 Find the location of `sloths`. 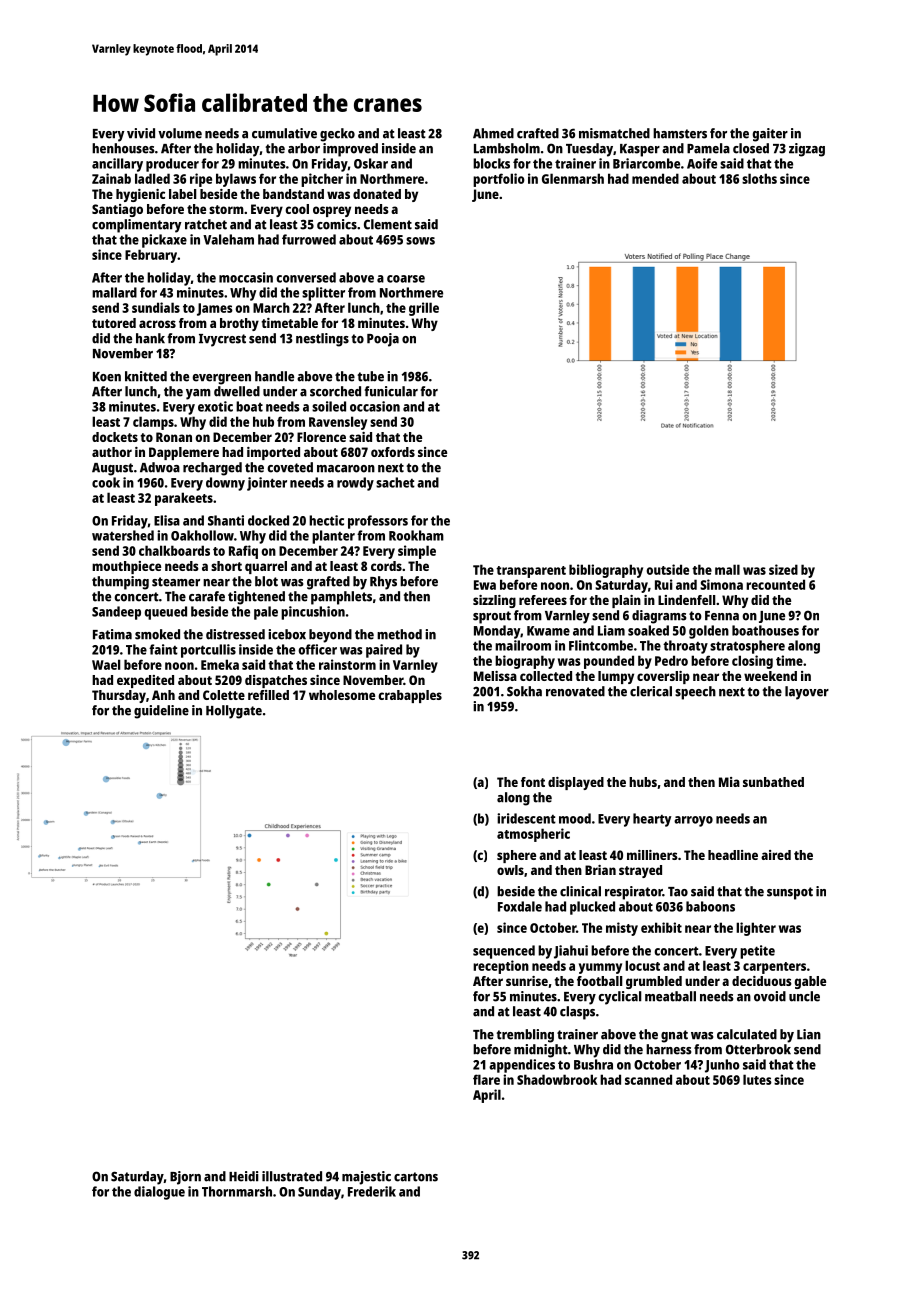

sloths is located at coordinates (759, 178).
